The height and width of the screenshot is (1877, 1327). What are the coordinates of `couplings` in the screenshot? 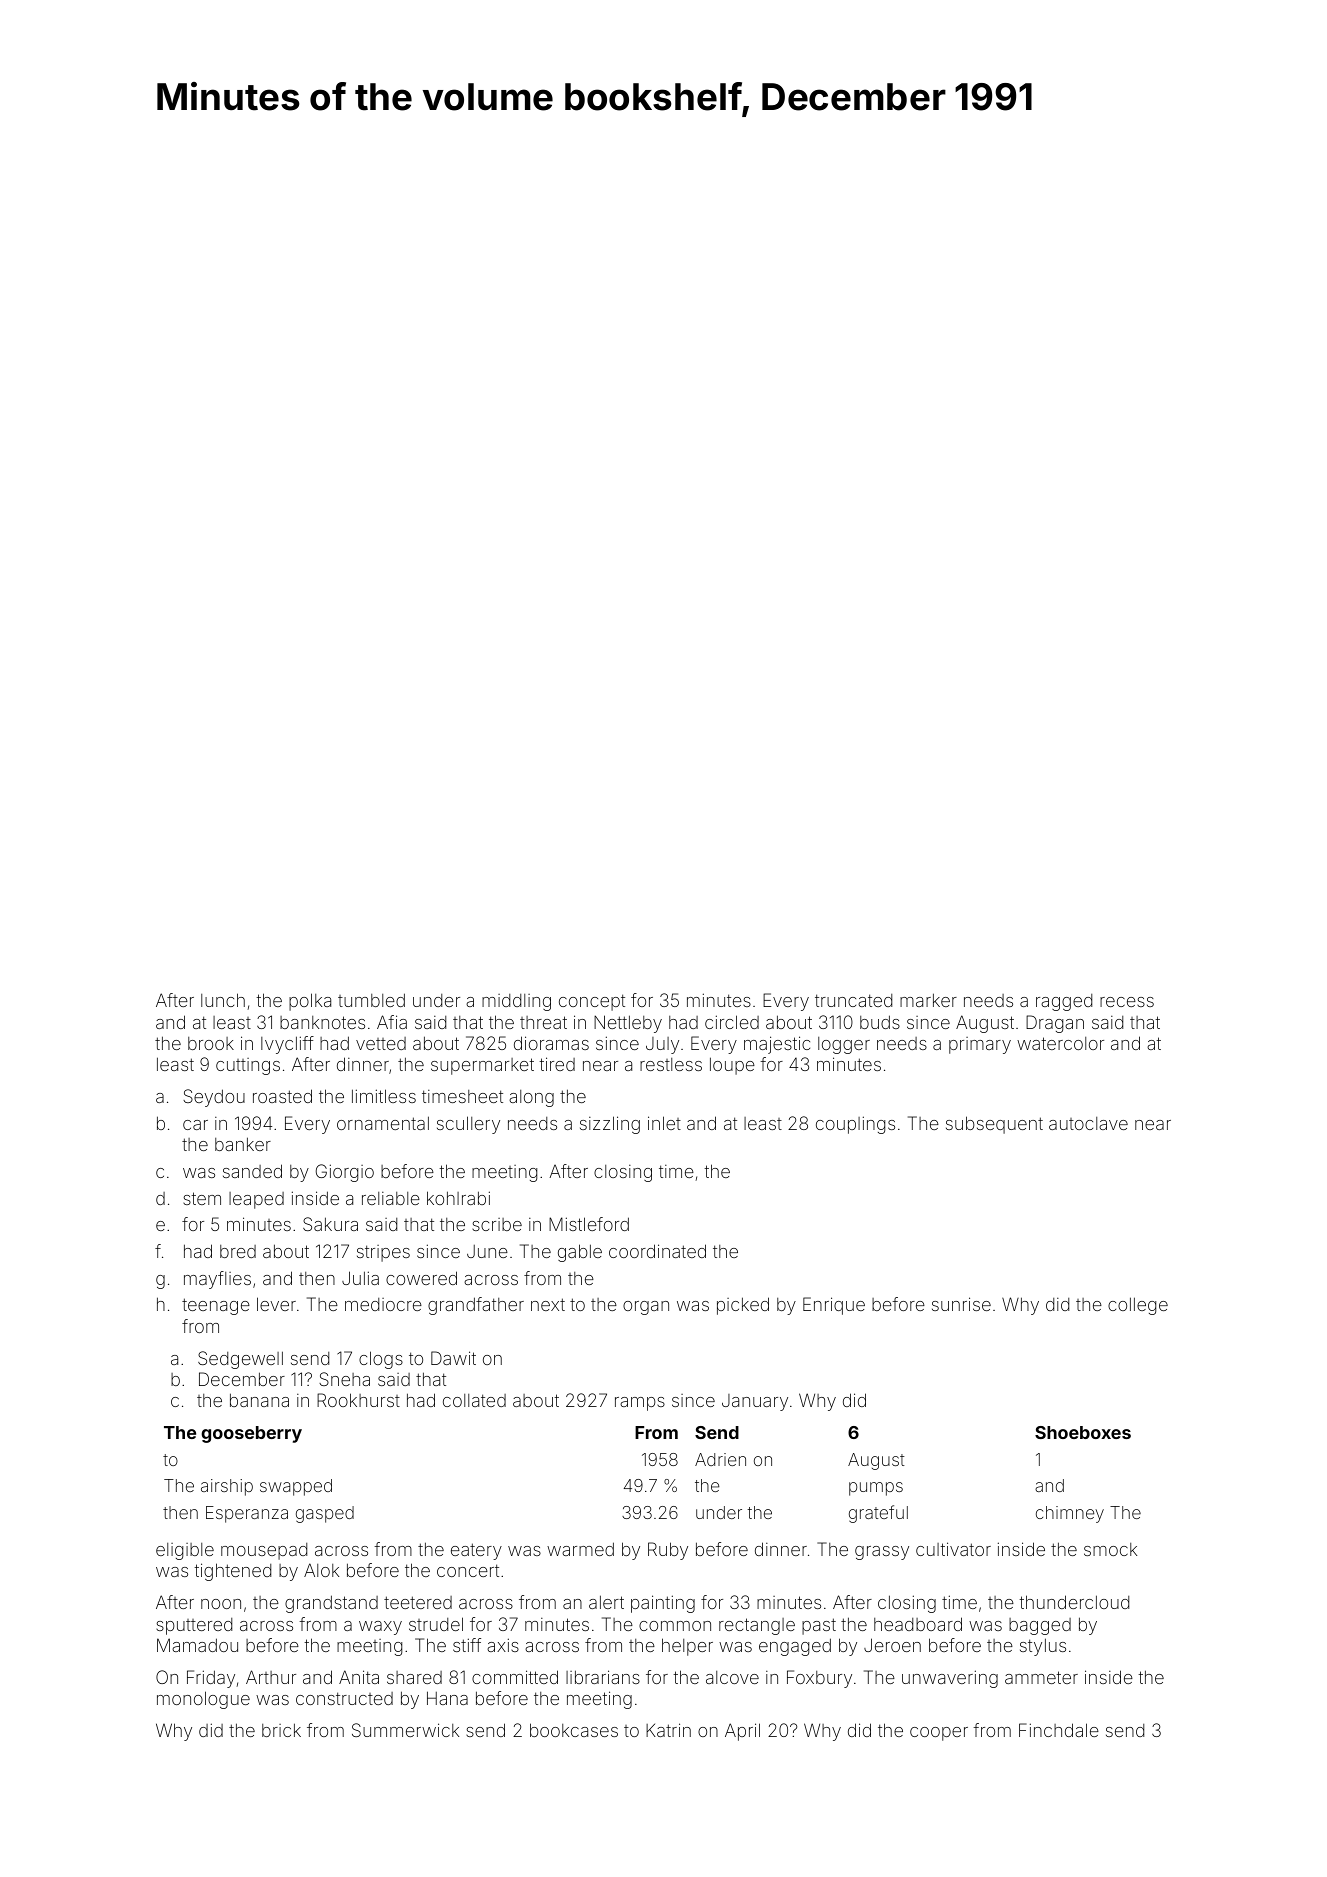 It's located at (855, 1125).
